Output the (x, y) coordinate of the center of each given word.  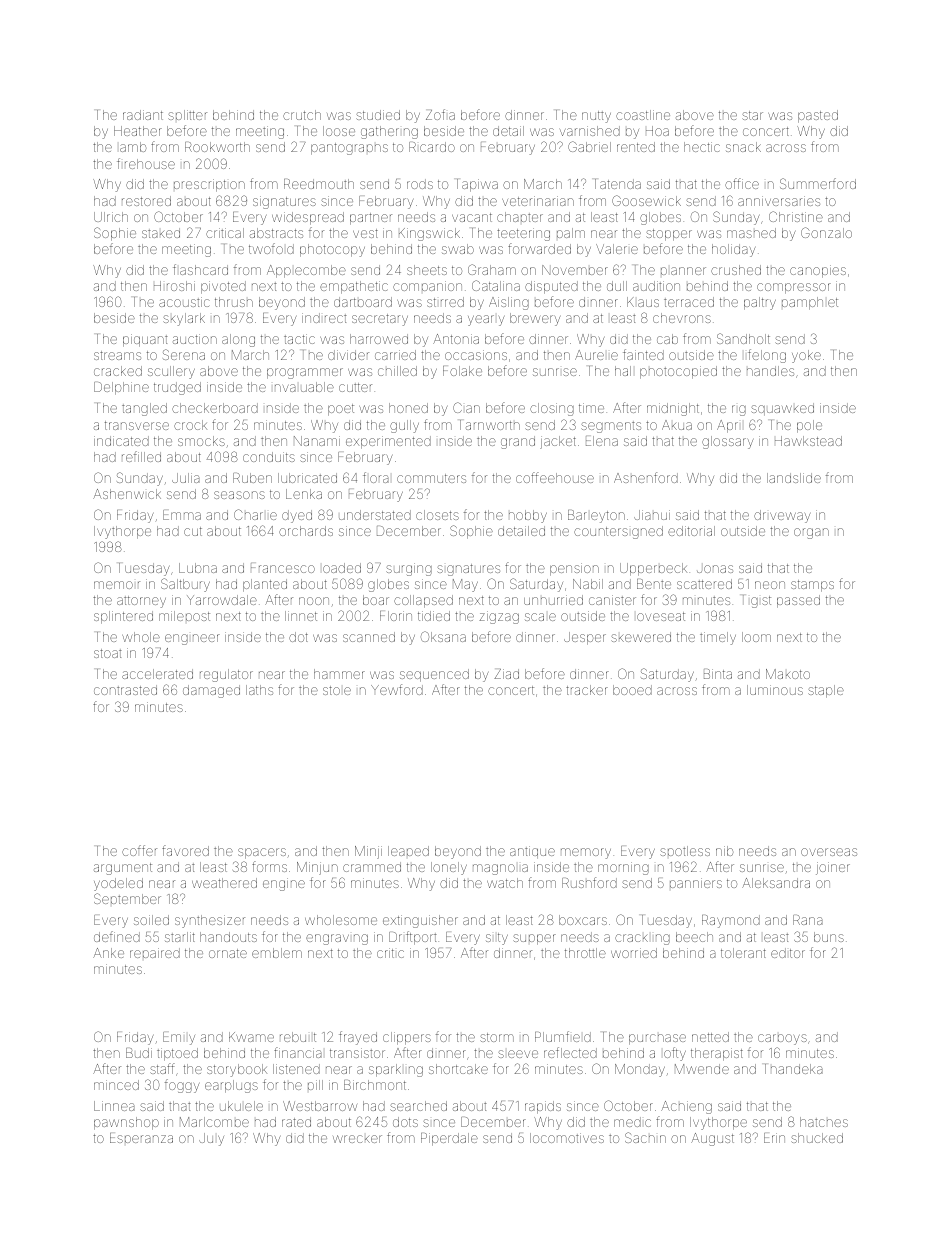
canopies (818, 271)
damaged (211, 691)
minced (116, 1085)
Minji (368, 852)
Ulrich (111, 217)
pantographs (349, 149)
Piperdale (449, 1139)
